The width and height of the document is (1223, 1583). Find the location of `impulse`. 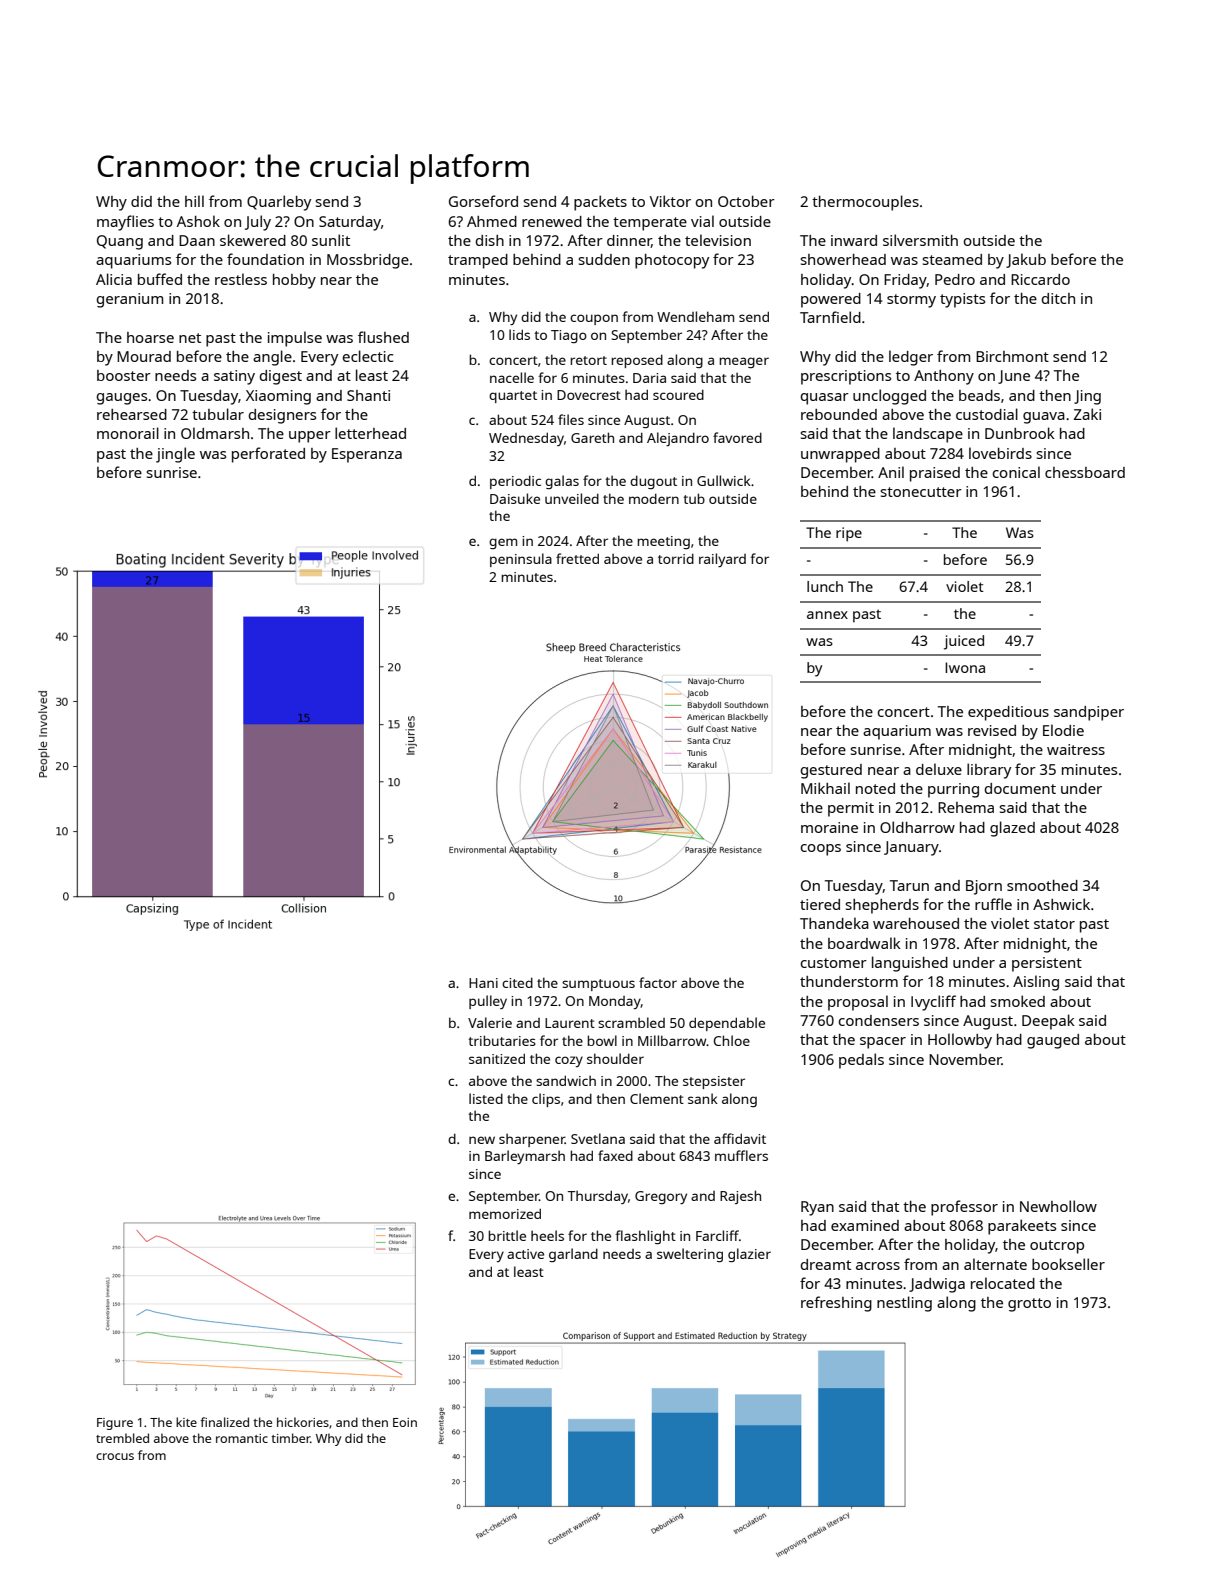

impulse is located at coordinates (295, 339).
